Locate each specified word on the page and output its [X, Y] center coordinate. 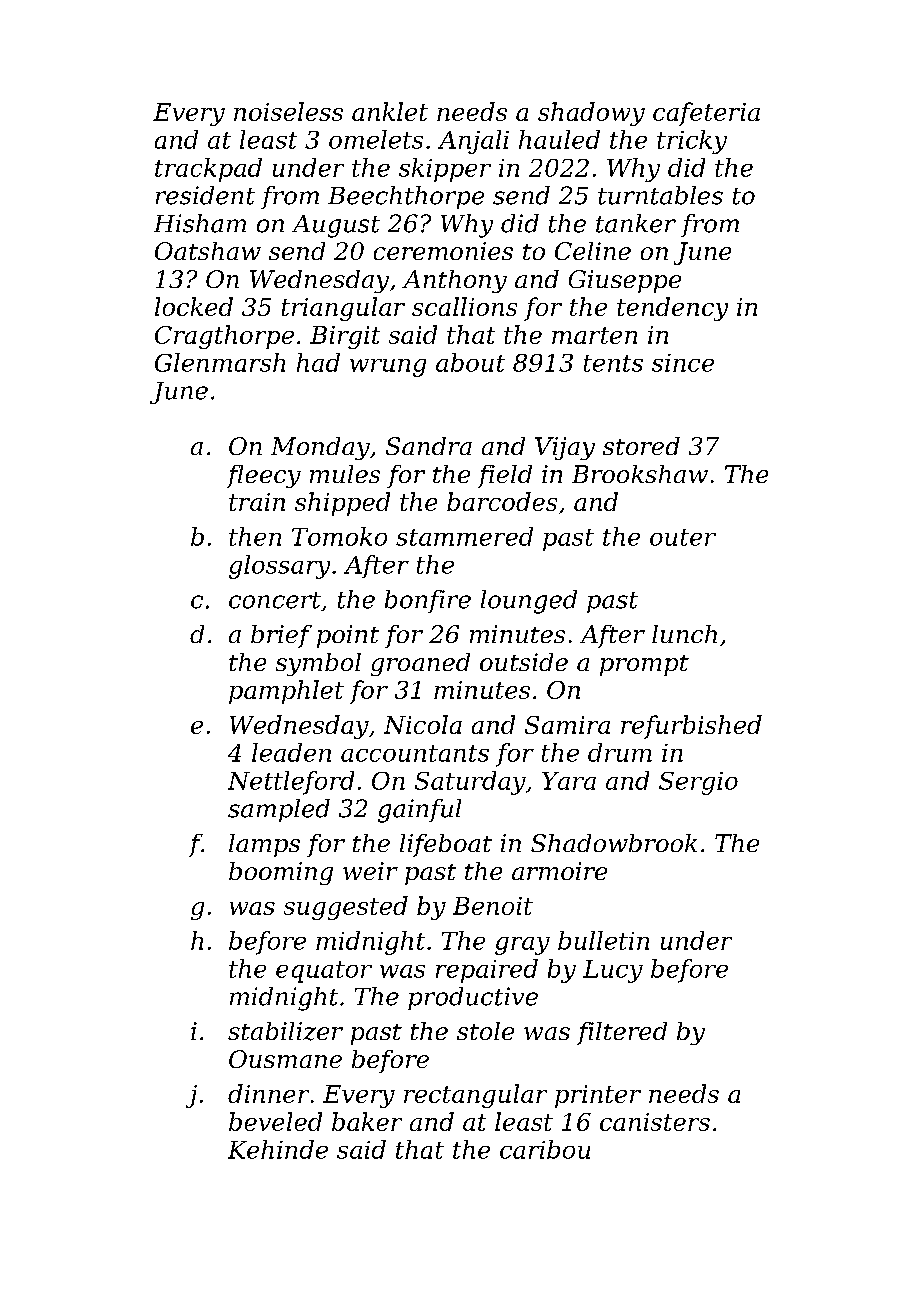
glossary [279, 567]
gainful [419, 811]
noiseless [288, 111]
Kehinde [278, 1149]
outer [683, 537]
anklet [390, 111]
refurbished [691, 727]
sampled [279, 810]
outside [524, 662]
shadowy [591, 114]
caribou [545, 1149]
